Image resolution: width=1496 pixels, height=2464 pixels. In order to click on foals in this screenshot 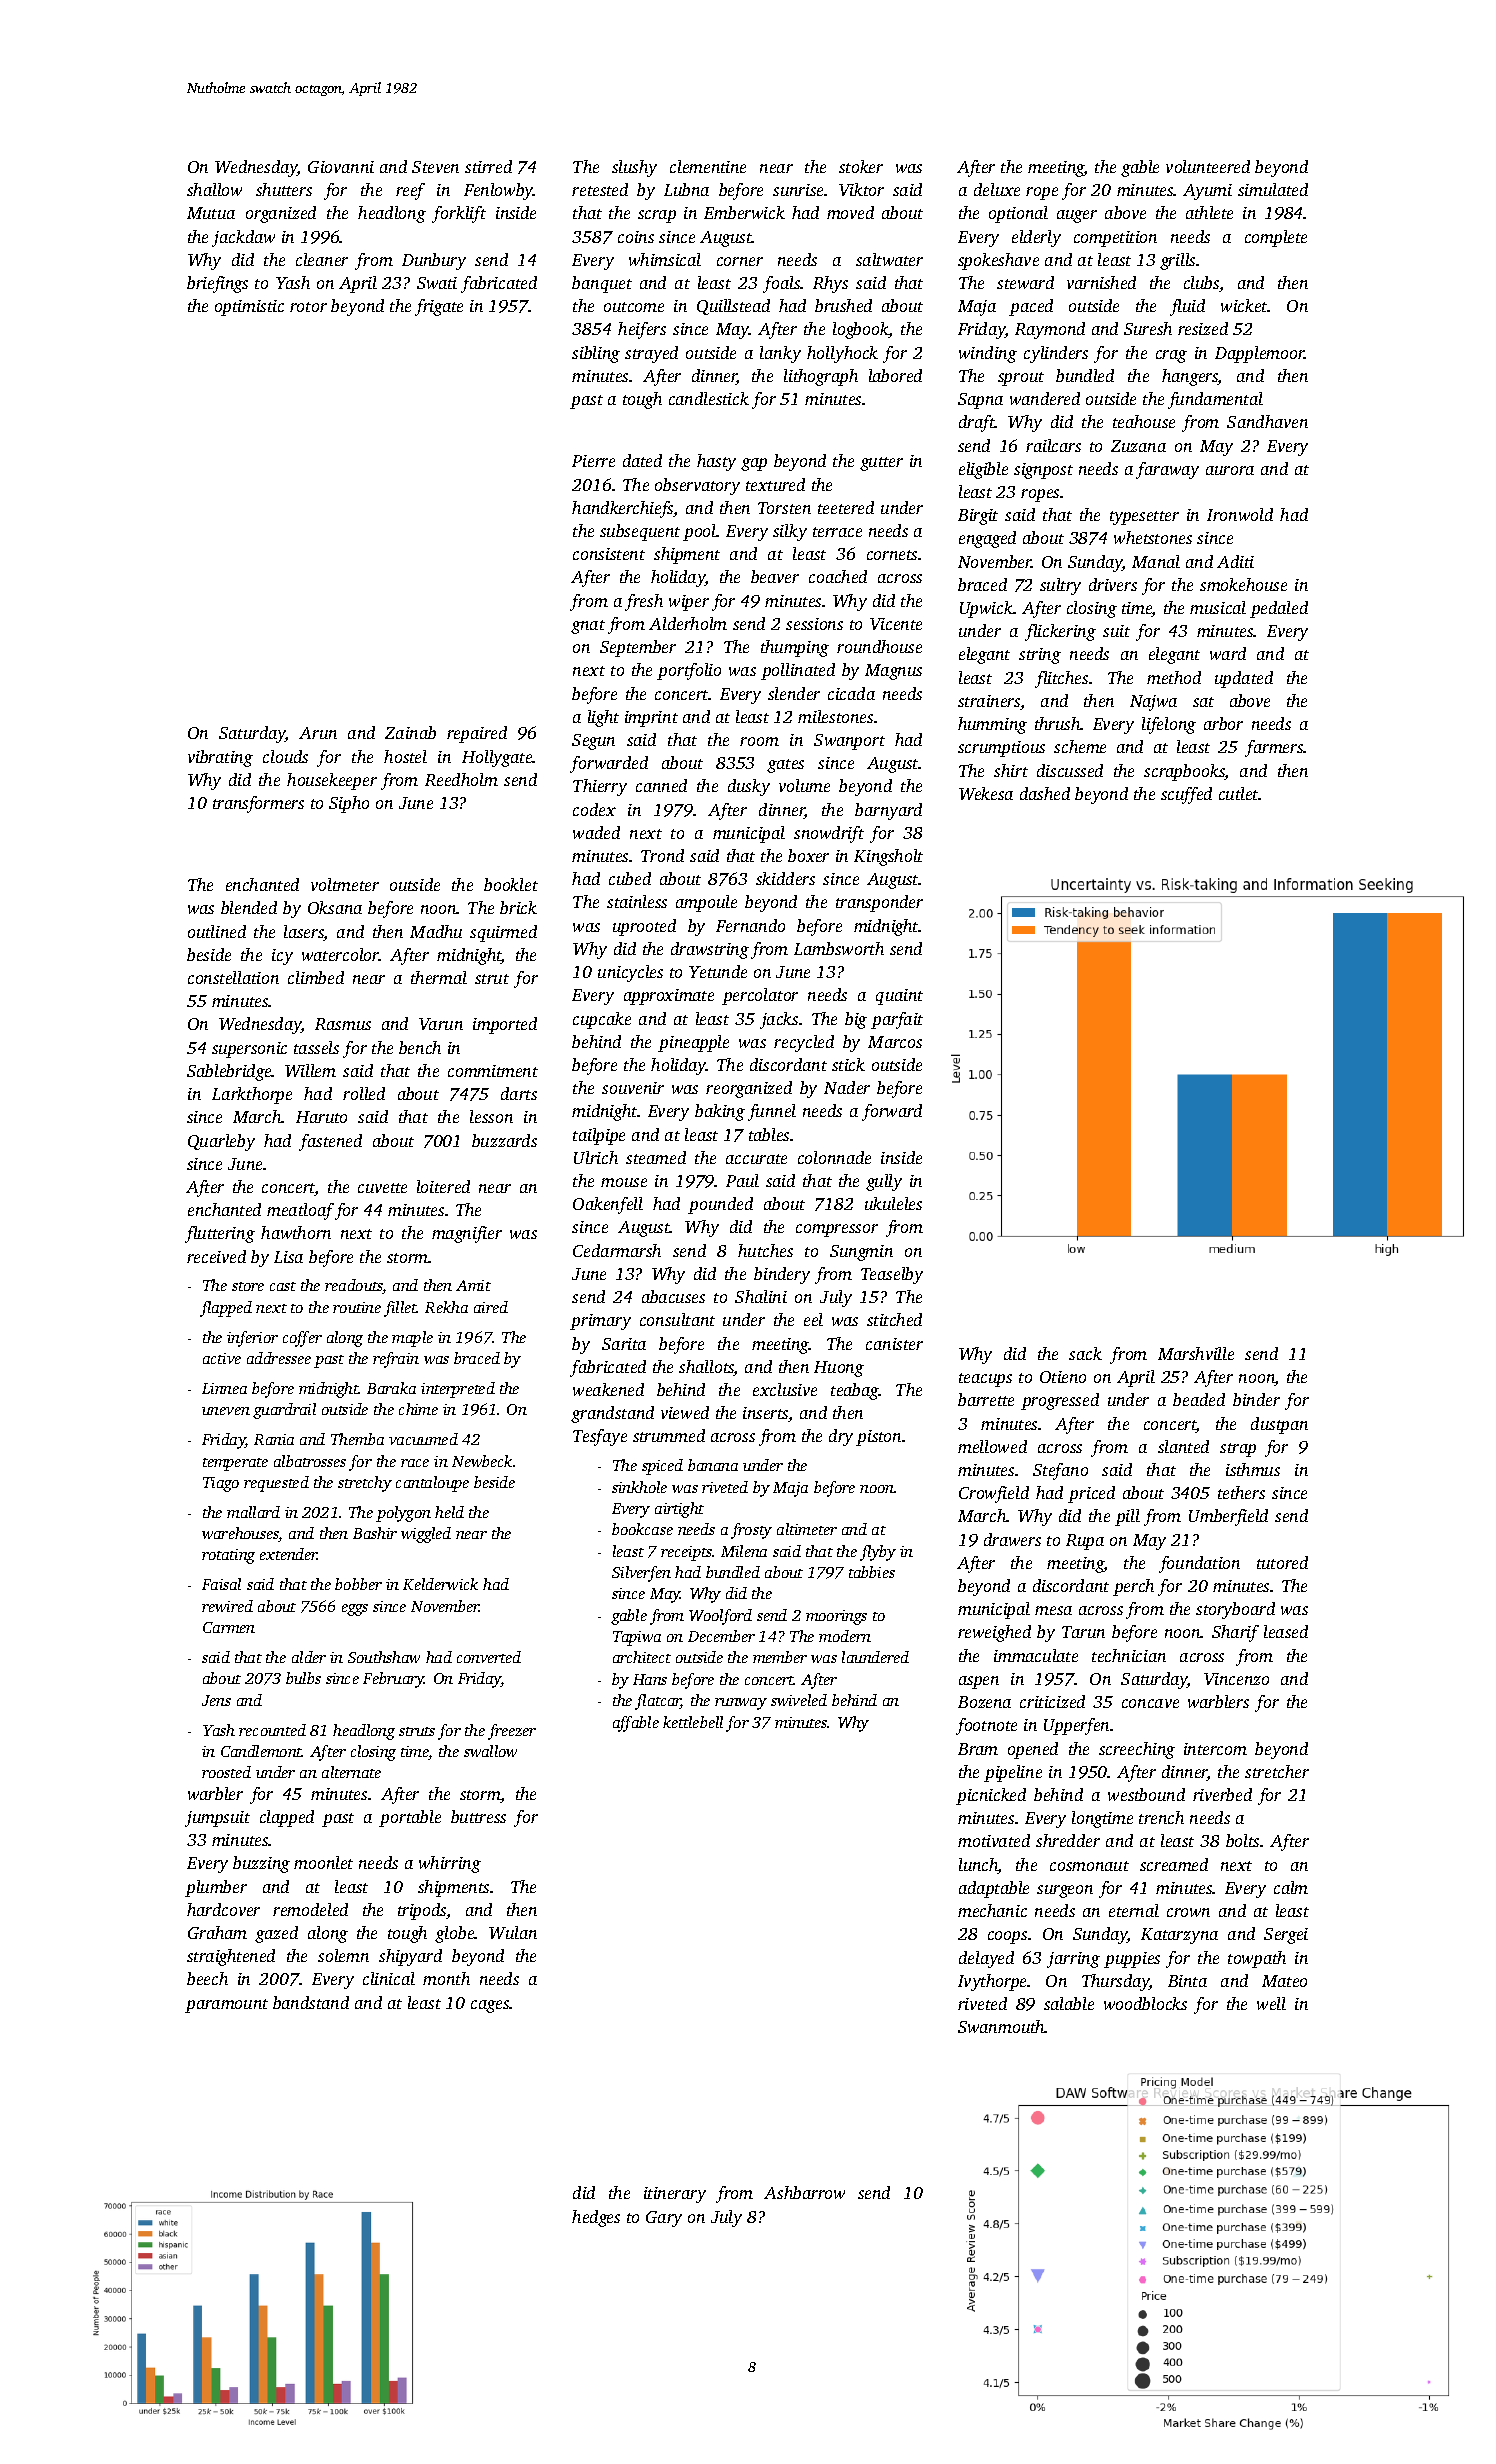, I will do `click(782, 284)`.
